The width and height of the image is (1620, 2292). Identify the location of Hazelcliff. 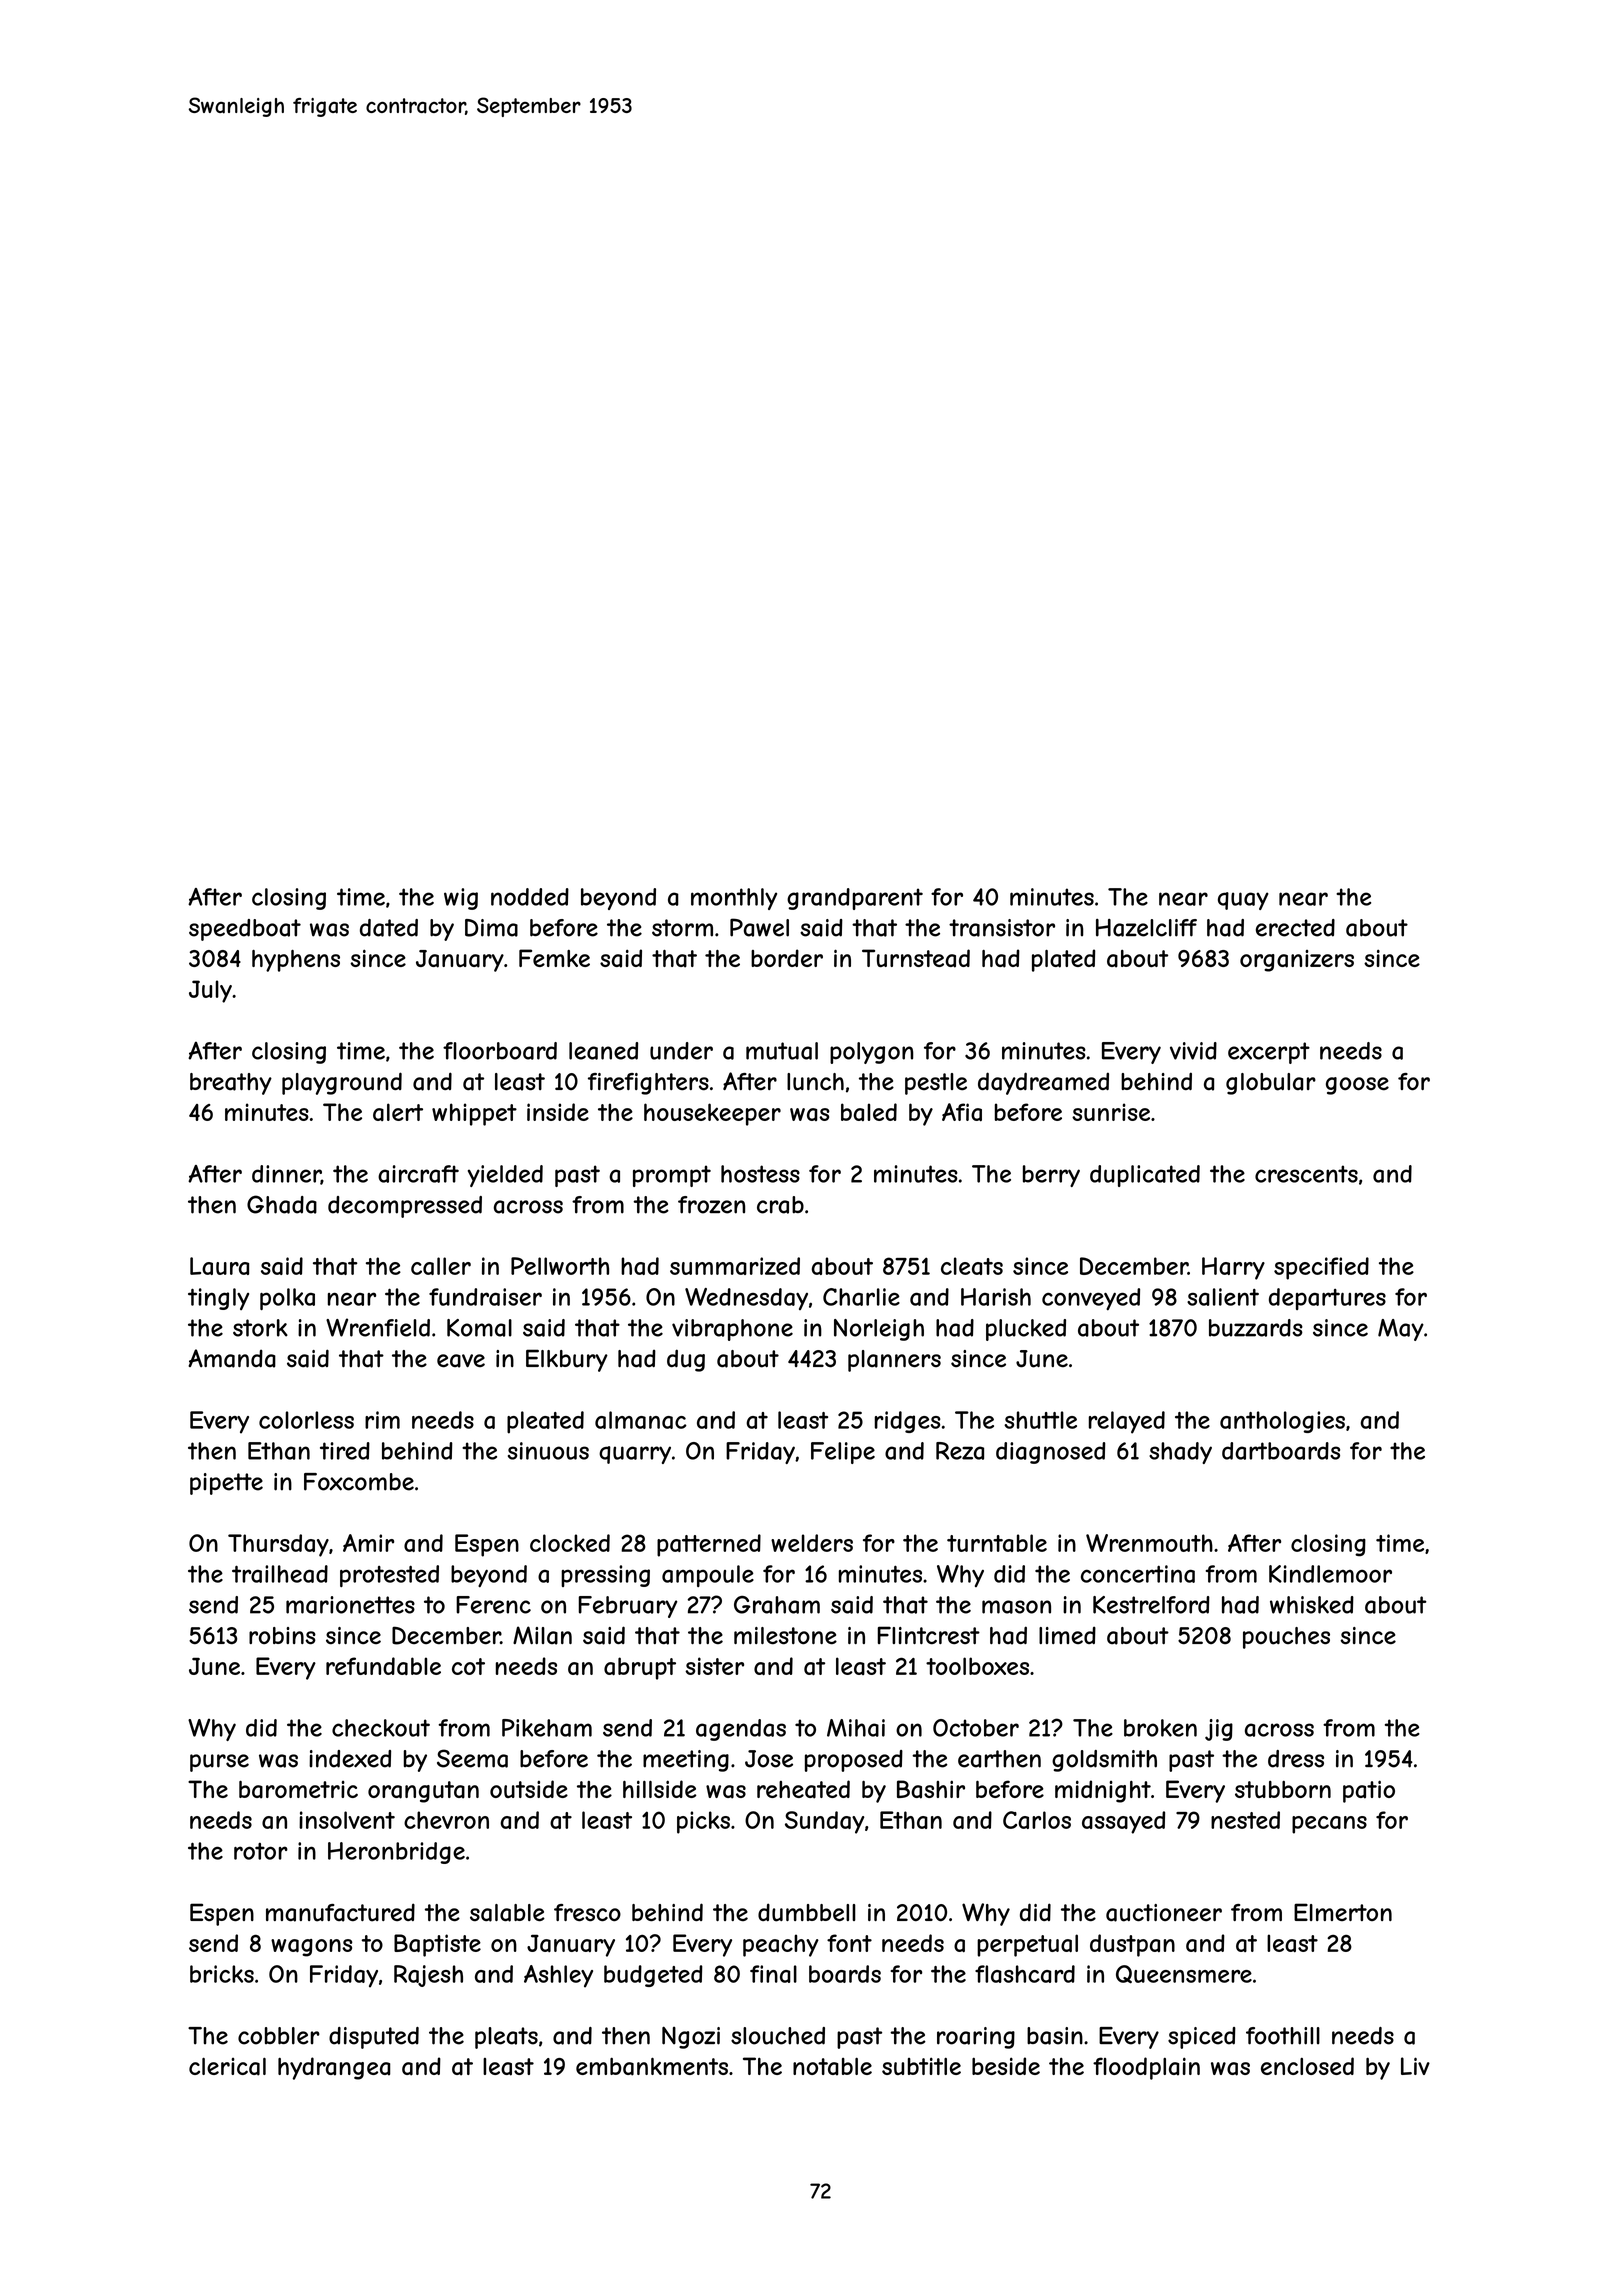
(1146, 928).
